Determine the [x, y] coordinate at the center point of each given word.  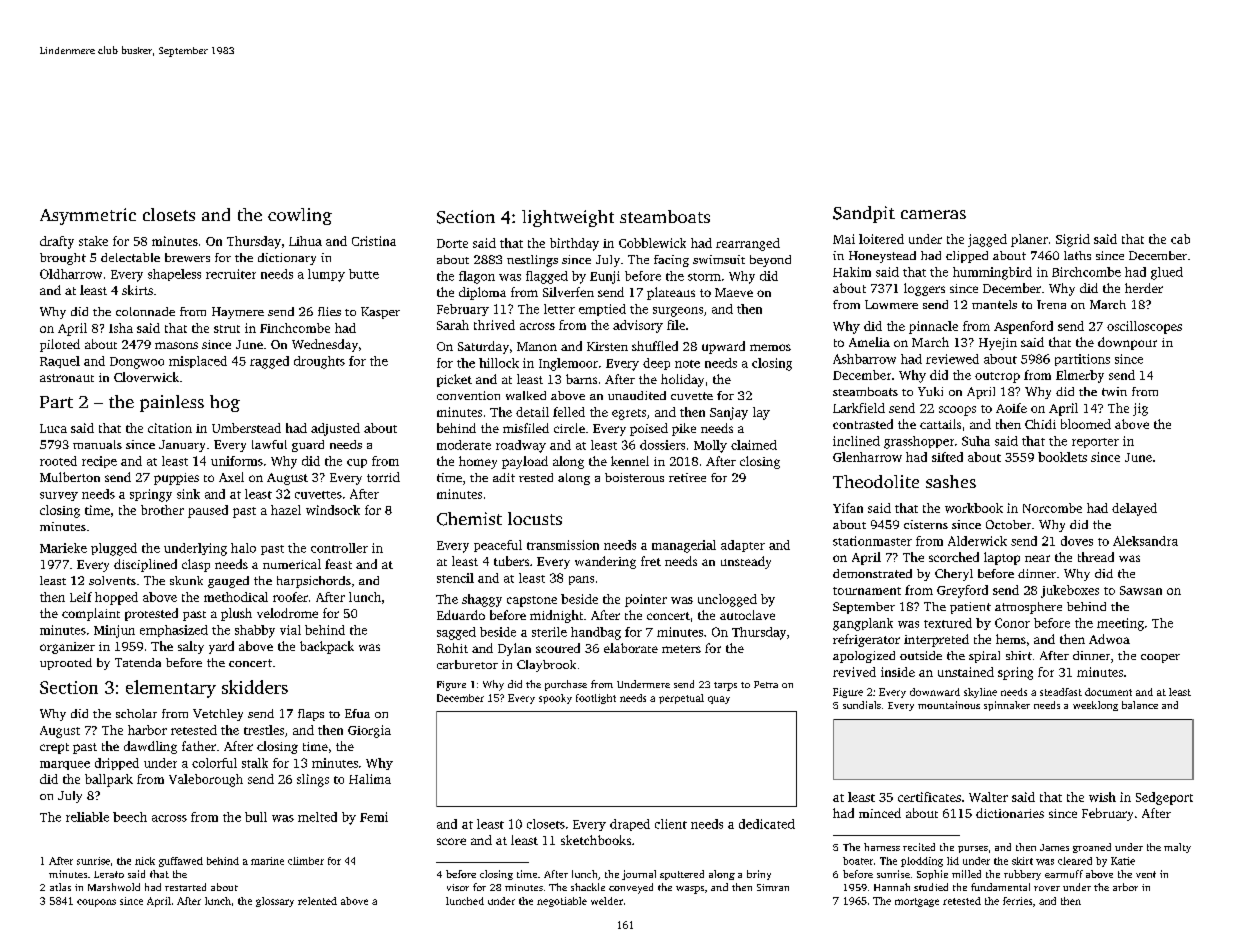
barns [581, 379]
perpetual [681, 699]
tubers [511, 561]
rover [1047, 888]
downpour [1127, 343]
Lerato [109, 874]
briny [759, 875]
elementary [171, 689]
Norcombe [1052, 508]
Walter [988, 797]
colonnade [145, 311]
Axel [231, 477]
